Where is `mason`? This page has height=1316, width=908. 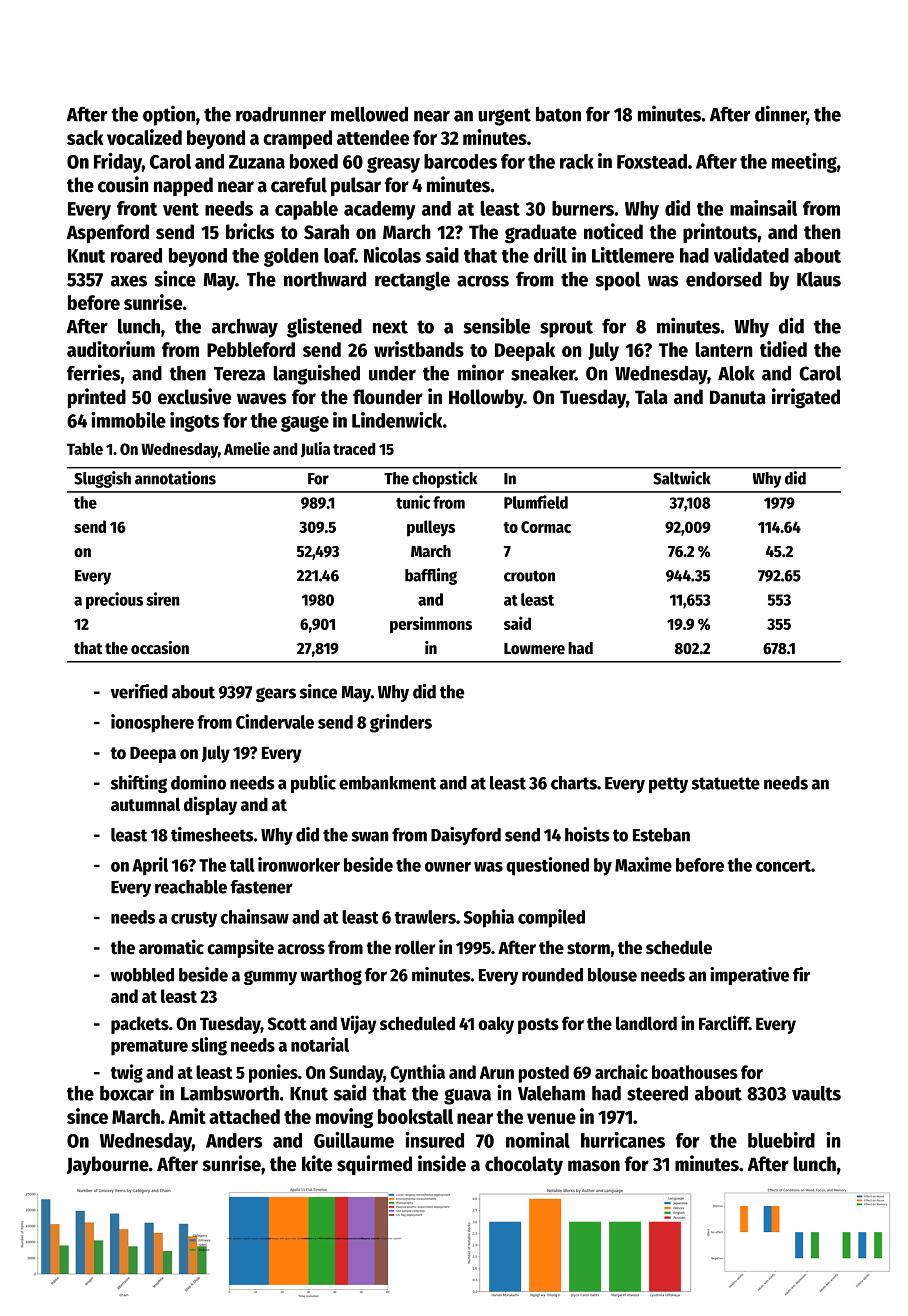
mason is located at coordinates (594, 1166).
